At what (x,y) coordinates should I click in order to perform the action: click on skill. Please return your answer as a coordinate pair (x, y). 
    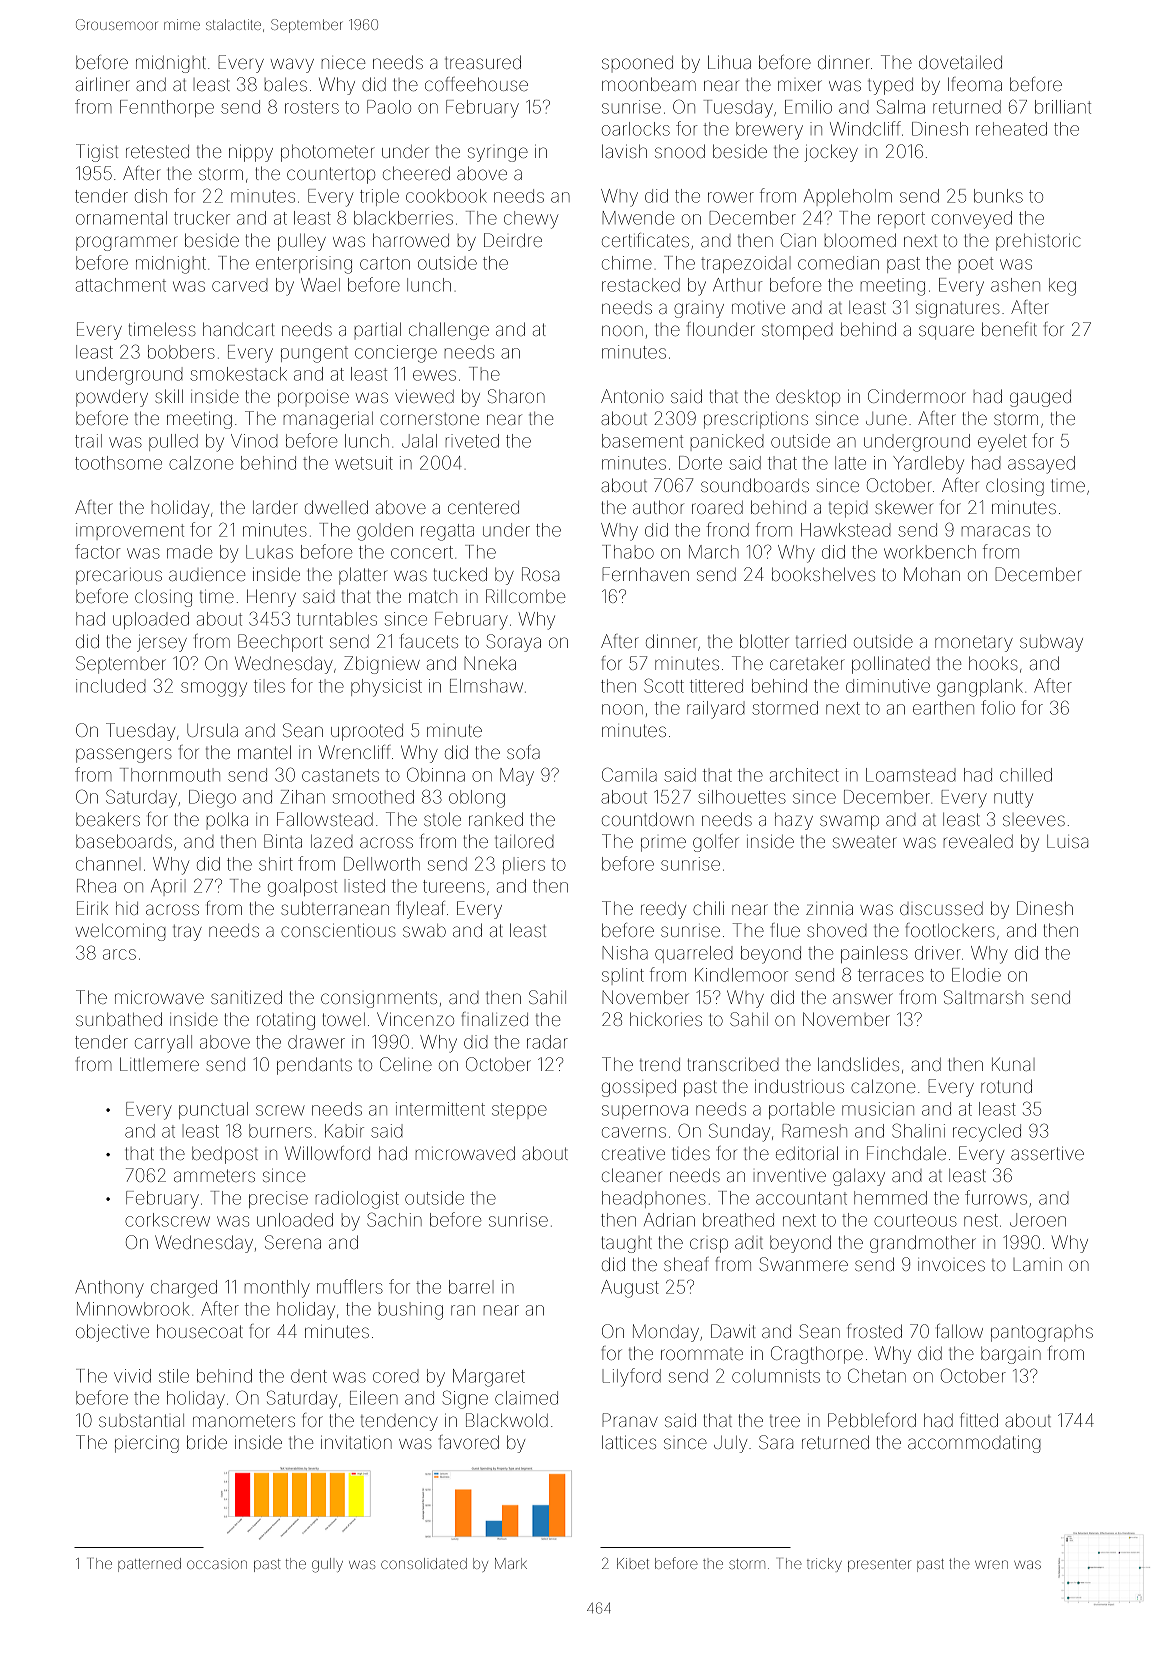
    Looking at the image, I should click on (169, 396).
